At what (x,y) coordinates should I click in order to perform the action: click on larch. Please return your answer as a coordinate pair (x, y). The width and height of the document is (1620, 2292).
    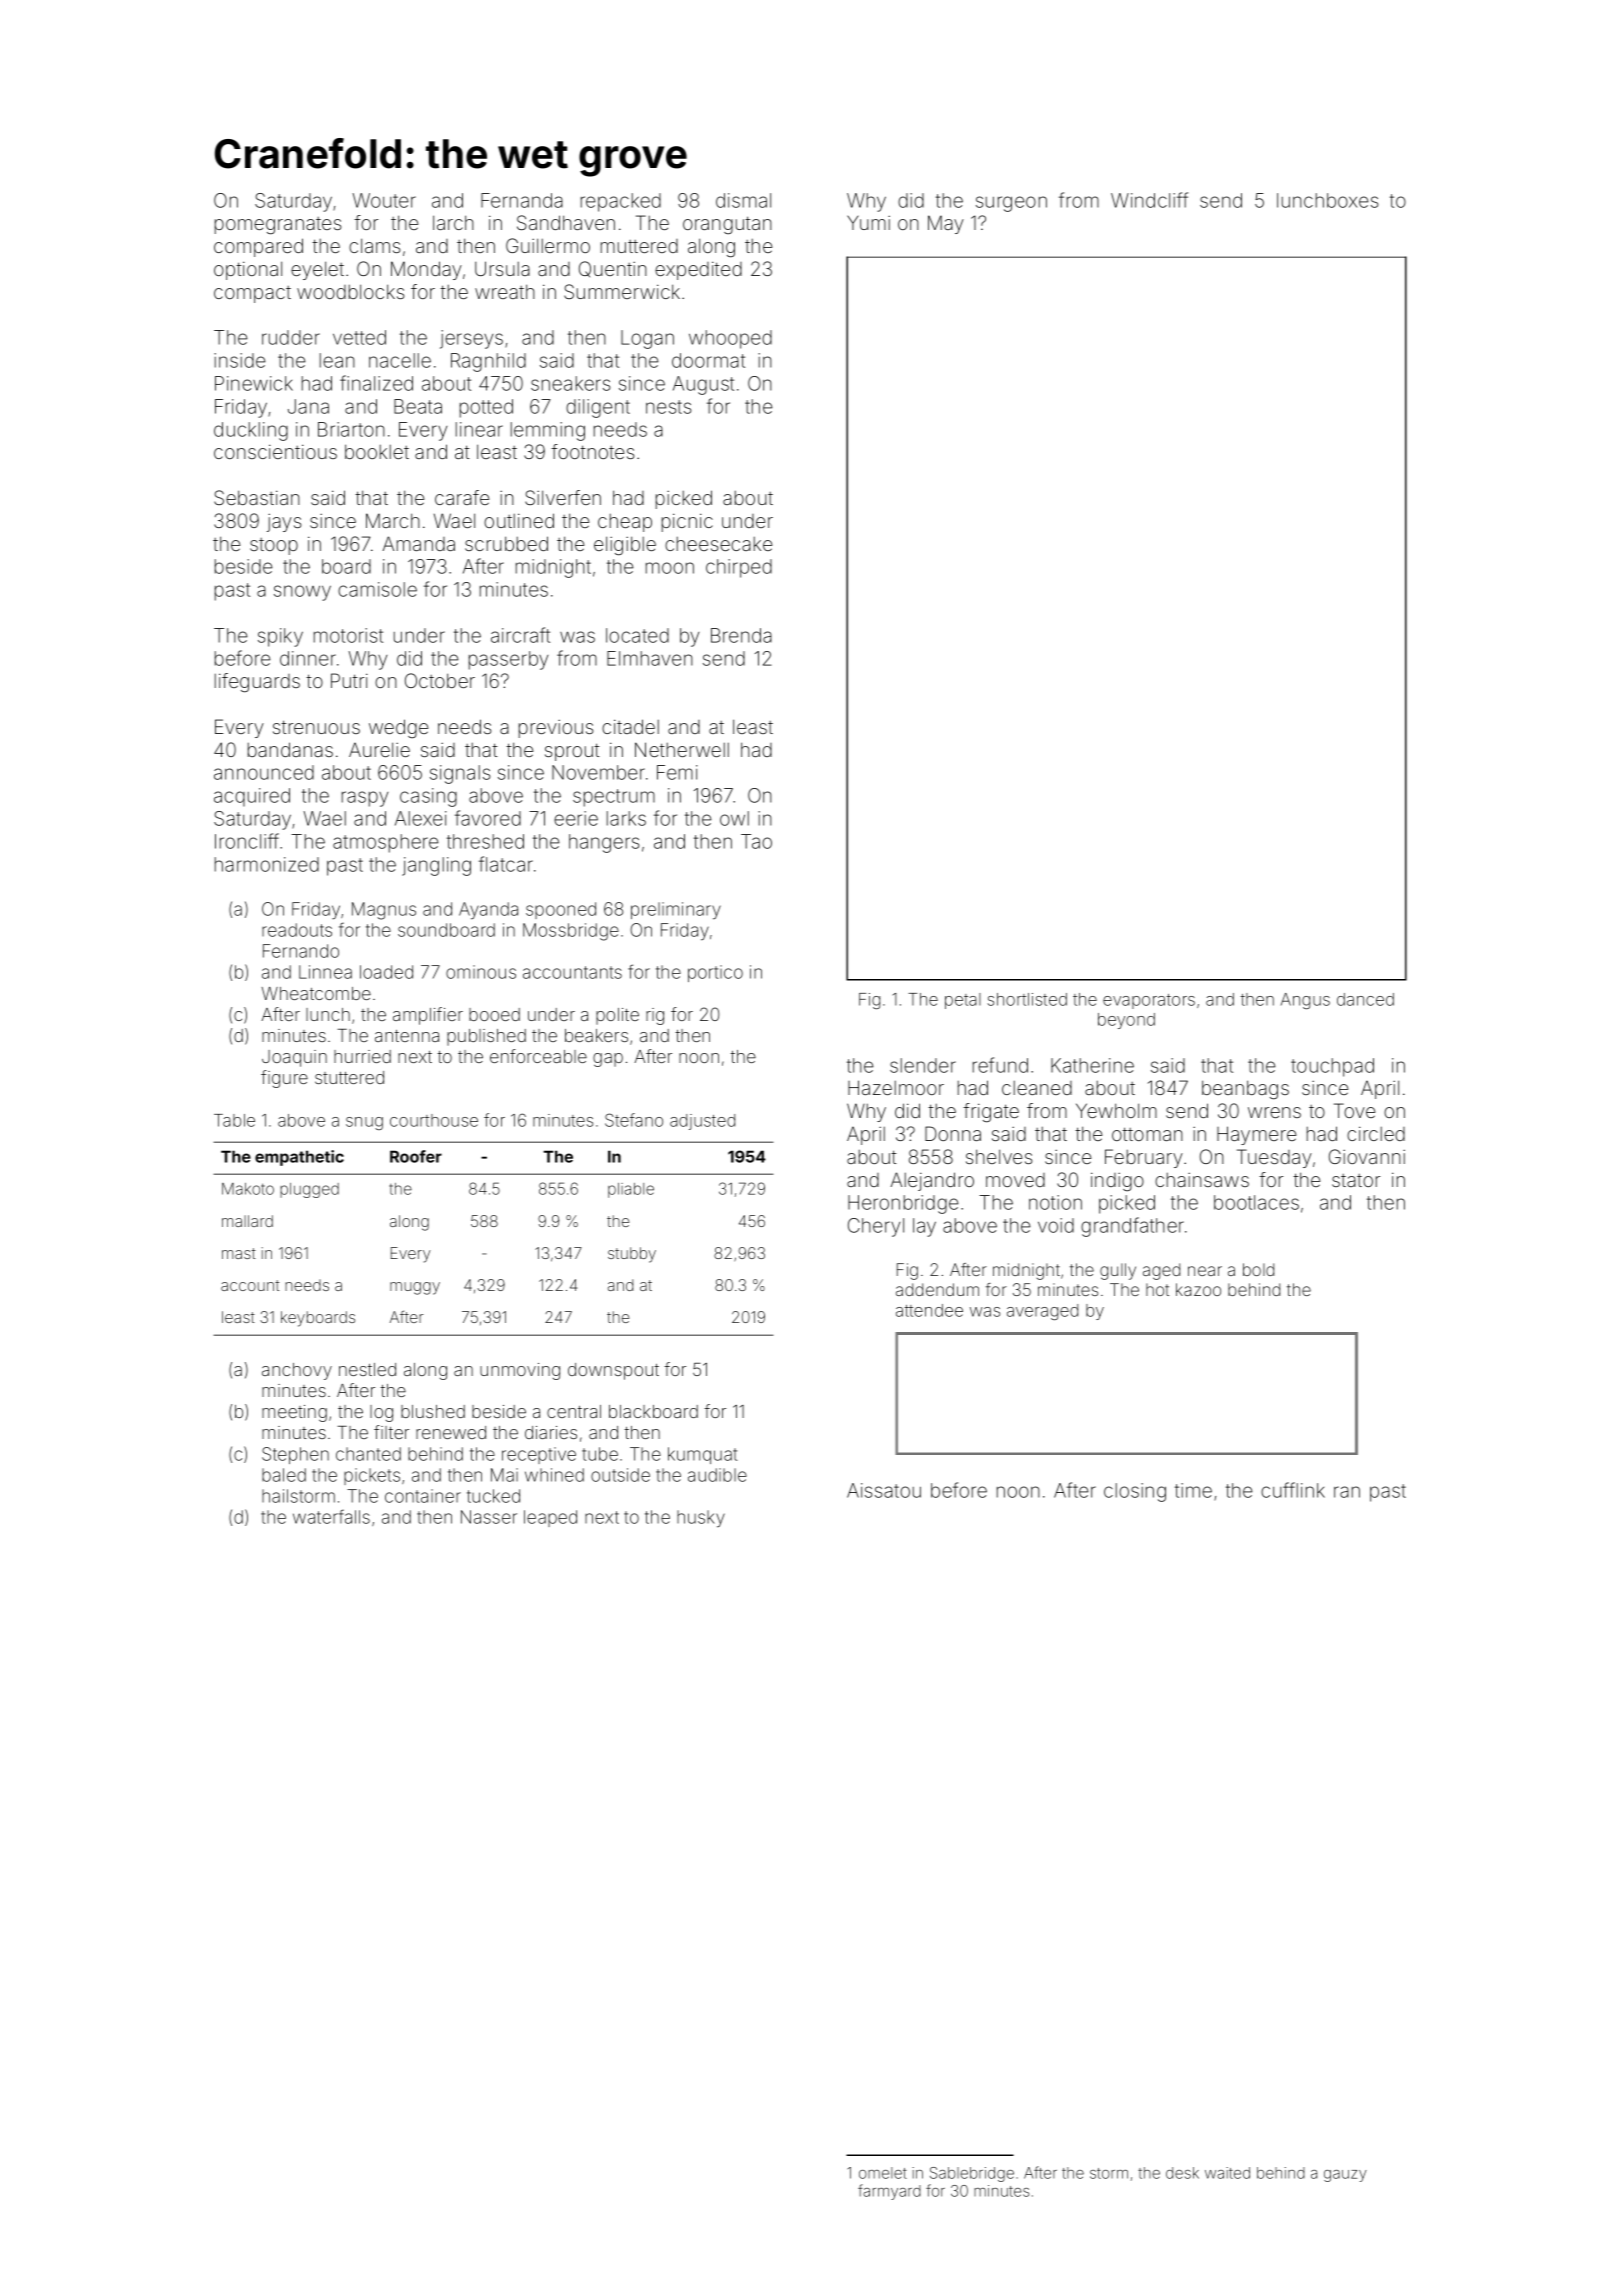
    Looking at the image, I should click on (453, 222).
